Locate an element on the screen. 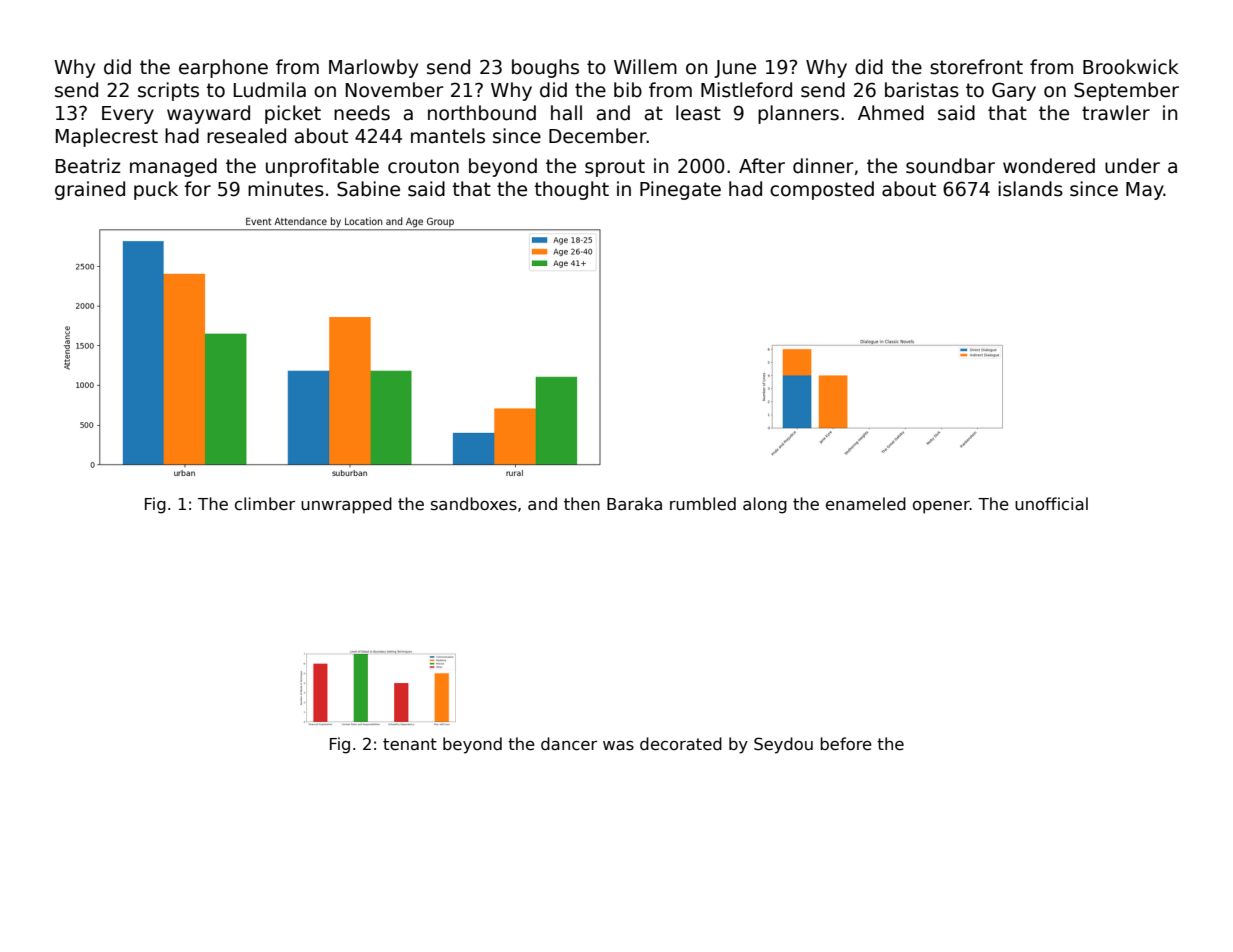  hall is located at coordinates (566, 113).
